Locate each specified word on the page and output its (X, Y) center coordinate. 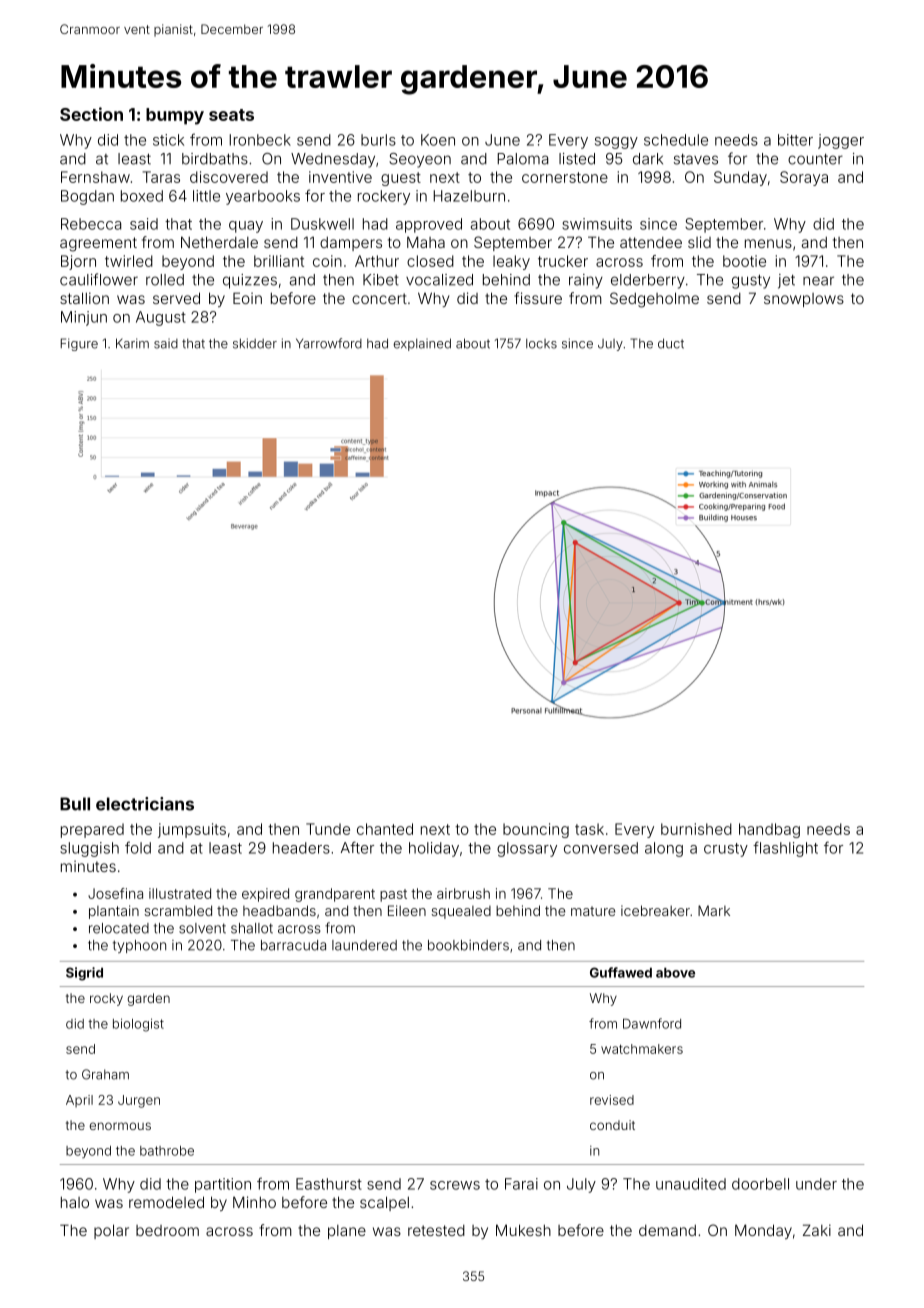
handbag (769, 830)
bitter (795, 140)
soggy (616, 143)
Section (91, 114)
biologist (138, 1025)
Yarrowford (329, 343)
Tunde (328, 829)
